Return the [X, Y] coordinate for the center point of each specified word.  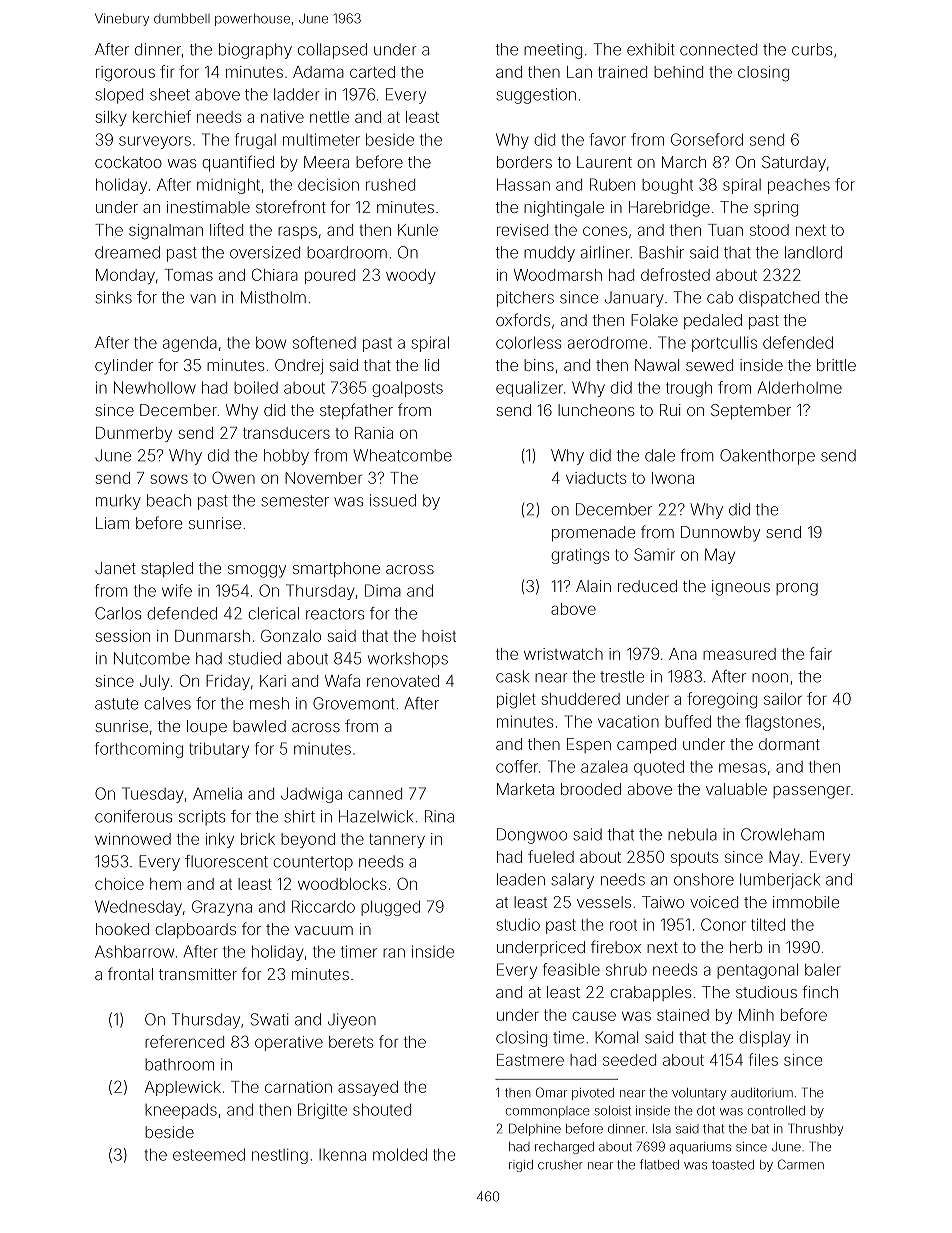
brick [258, 839]
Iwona [673, 478]
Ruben [612, 184]
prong [797, 589]
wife [177, 590]
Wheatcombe [402, 455]
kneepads [181, 1111]
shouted [382, 1109]
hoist [439, 636]
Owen [233, 477]
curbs [812, 49]
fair [821, 653]
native [282, 117]
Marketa [525, 789]
